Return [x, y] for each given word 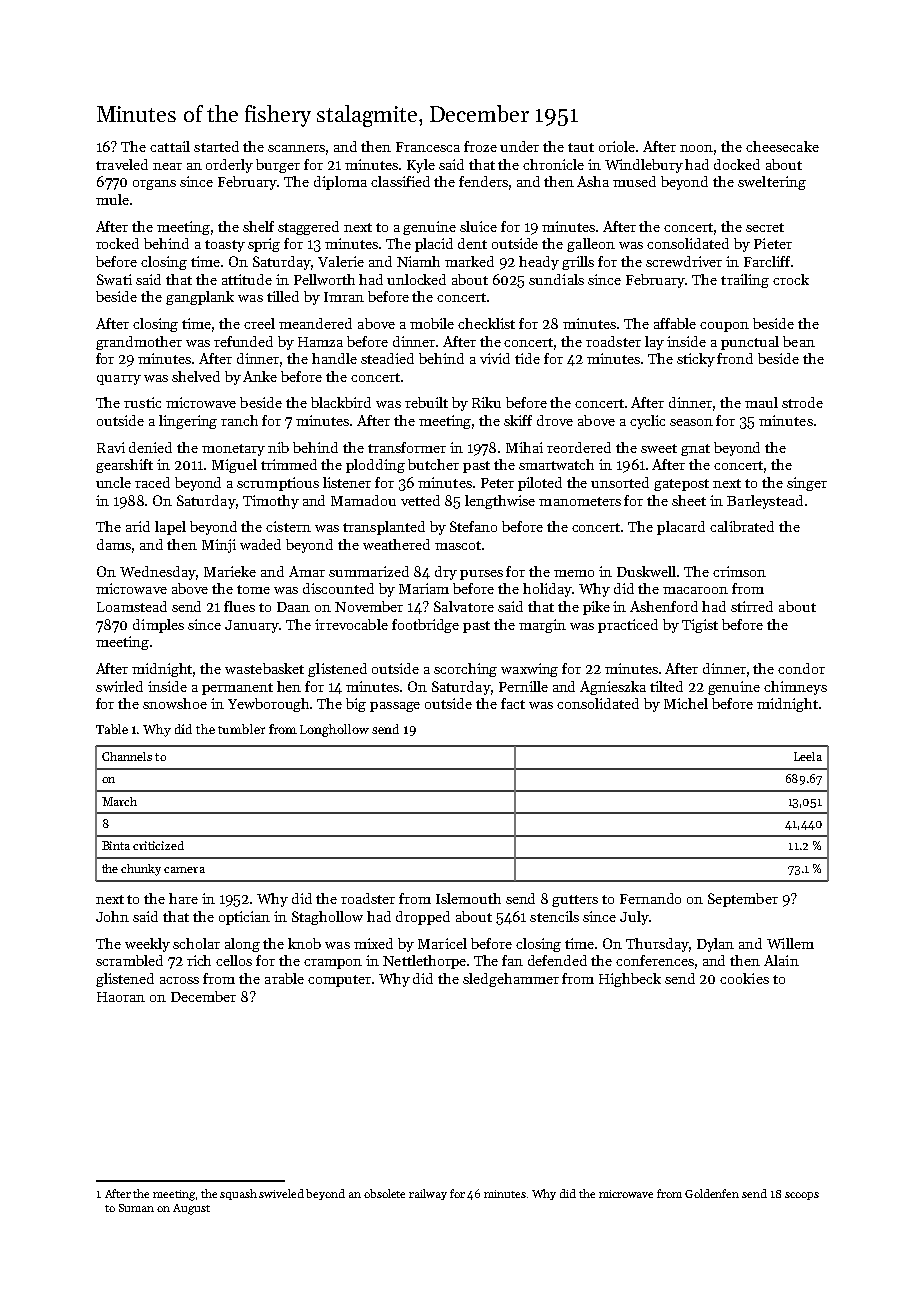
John [112, 916]
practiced [628, 626]
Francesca [428, 147]
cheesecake [782, 146]
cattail [170, 146]
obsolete [384, 1193]
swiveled [281, 1193]
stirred [752, 606]
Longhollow [334, 730]
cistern [288, 526]
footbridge [425, 626]
